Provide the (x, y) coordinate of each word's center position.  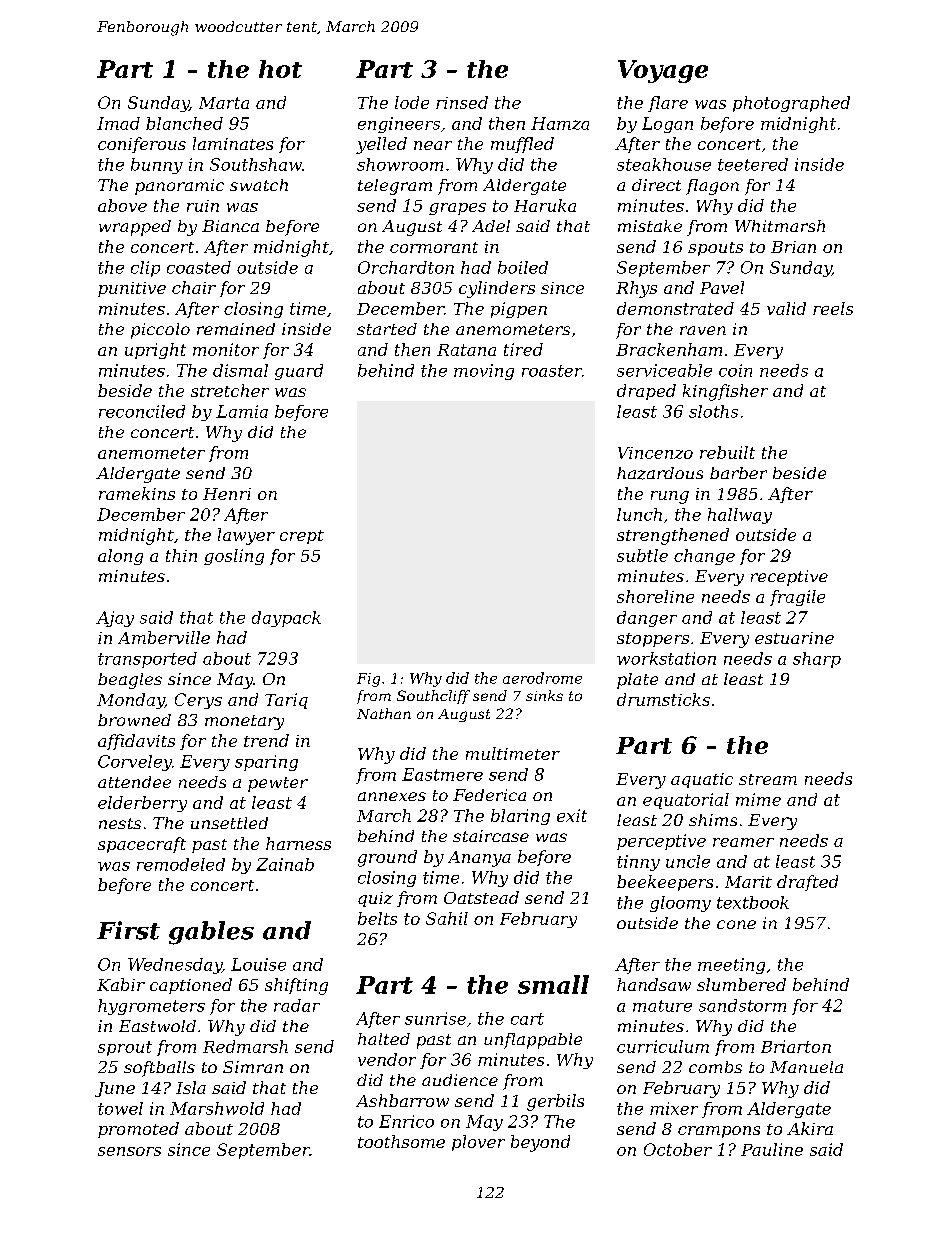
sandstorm (742, 1005)
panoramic (179, 187)
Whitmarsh (780, 226)
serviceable (664, 370)
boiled (523, 267)
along (120, 557)
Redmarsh (245, 1046)
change (704, 557)
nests (120, 823)
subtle (642, 555)
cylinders (497, 289)
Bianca (230, 226)
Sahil (447, 918)
